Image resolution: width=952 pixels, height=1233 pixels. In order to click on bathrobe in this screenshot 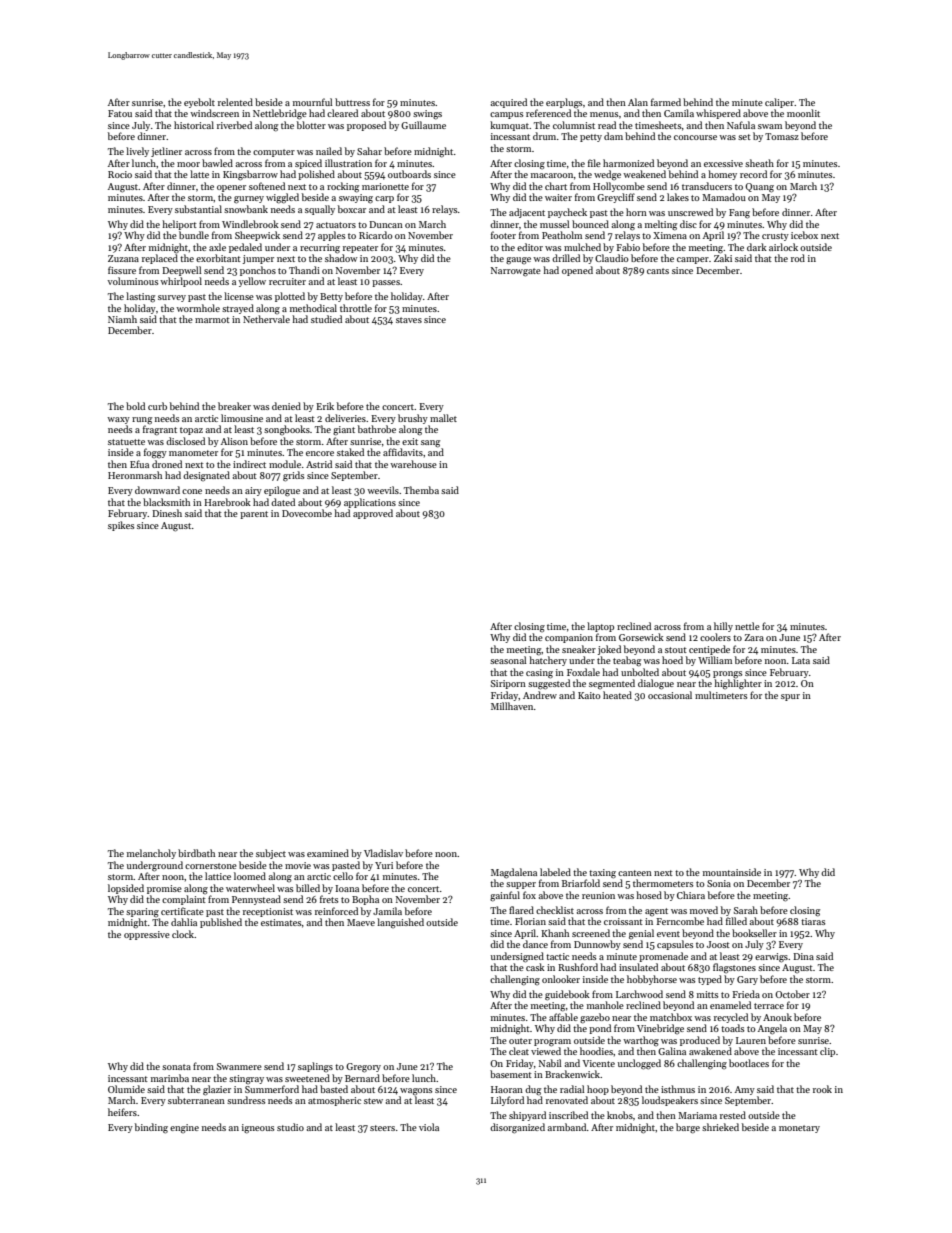, I will do `click(377, 429)`.
